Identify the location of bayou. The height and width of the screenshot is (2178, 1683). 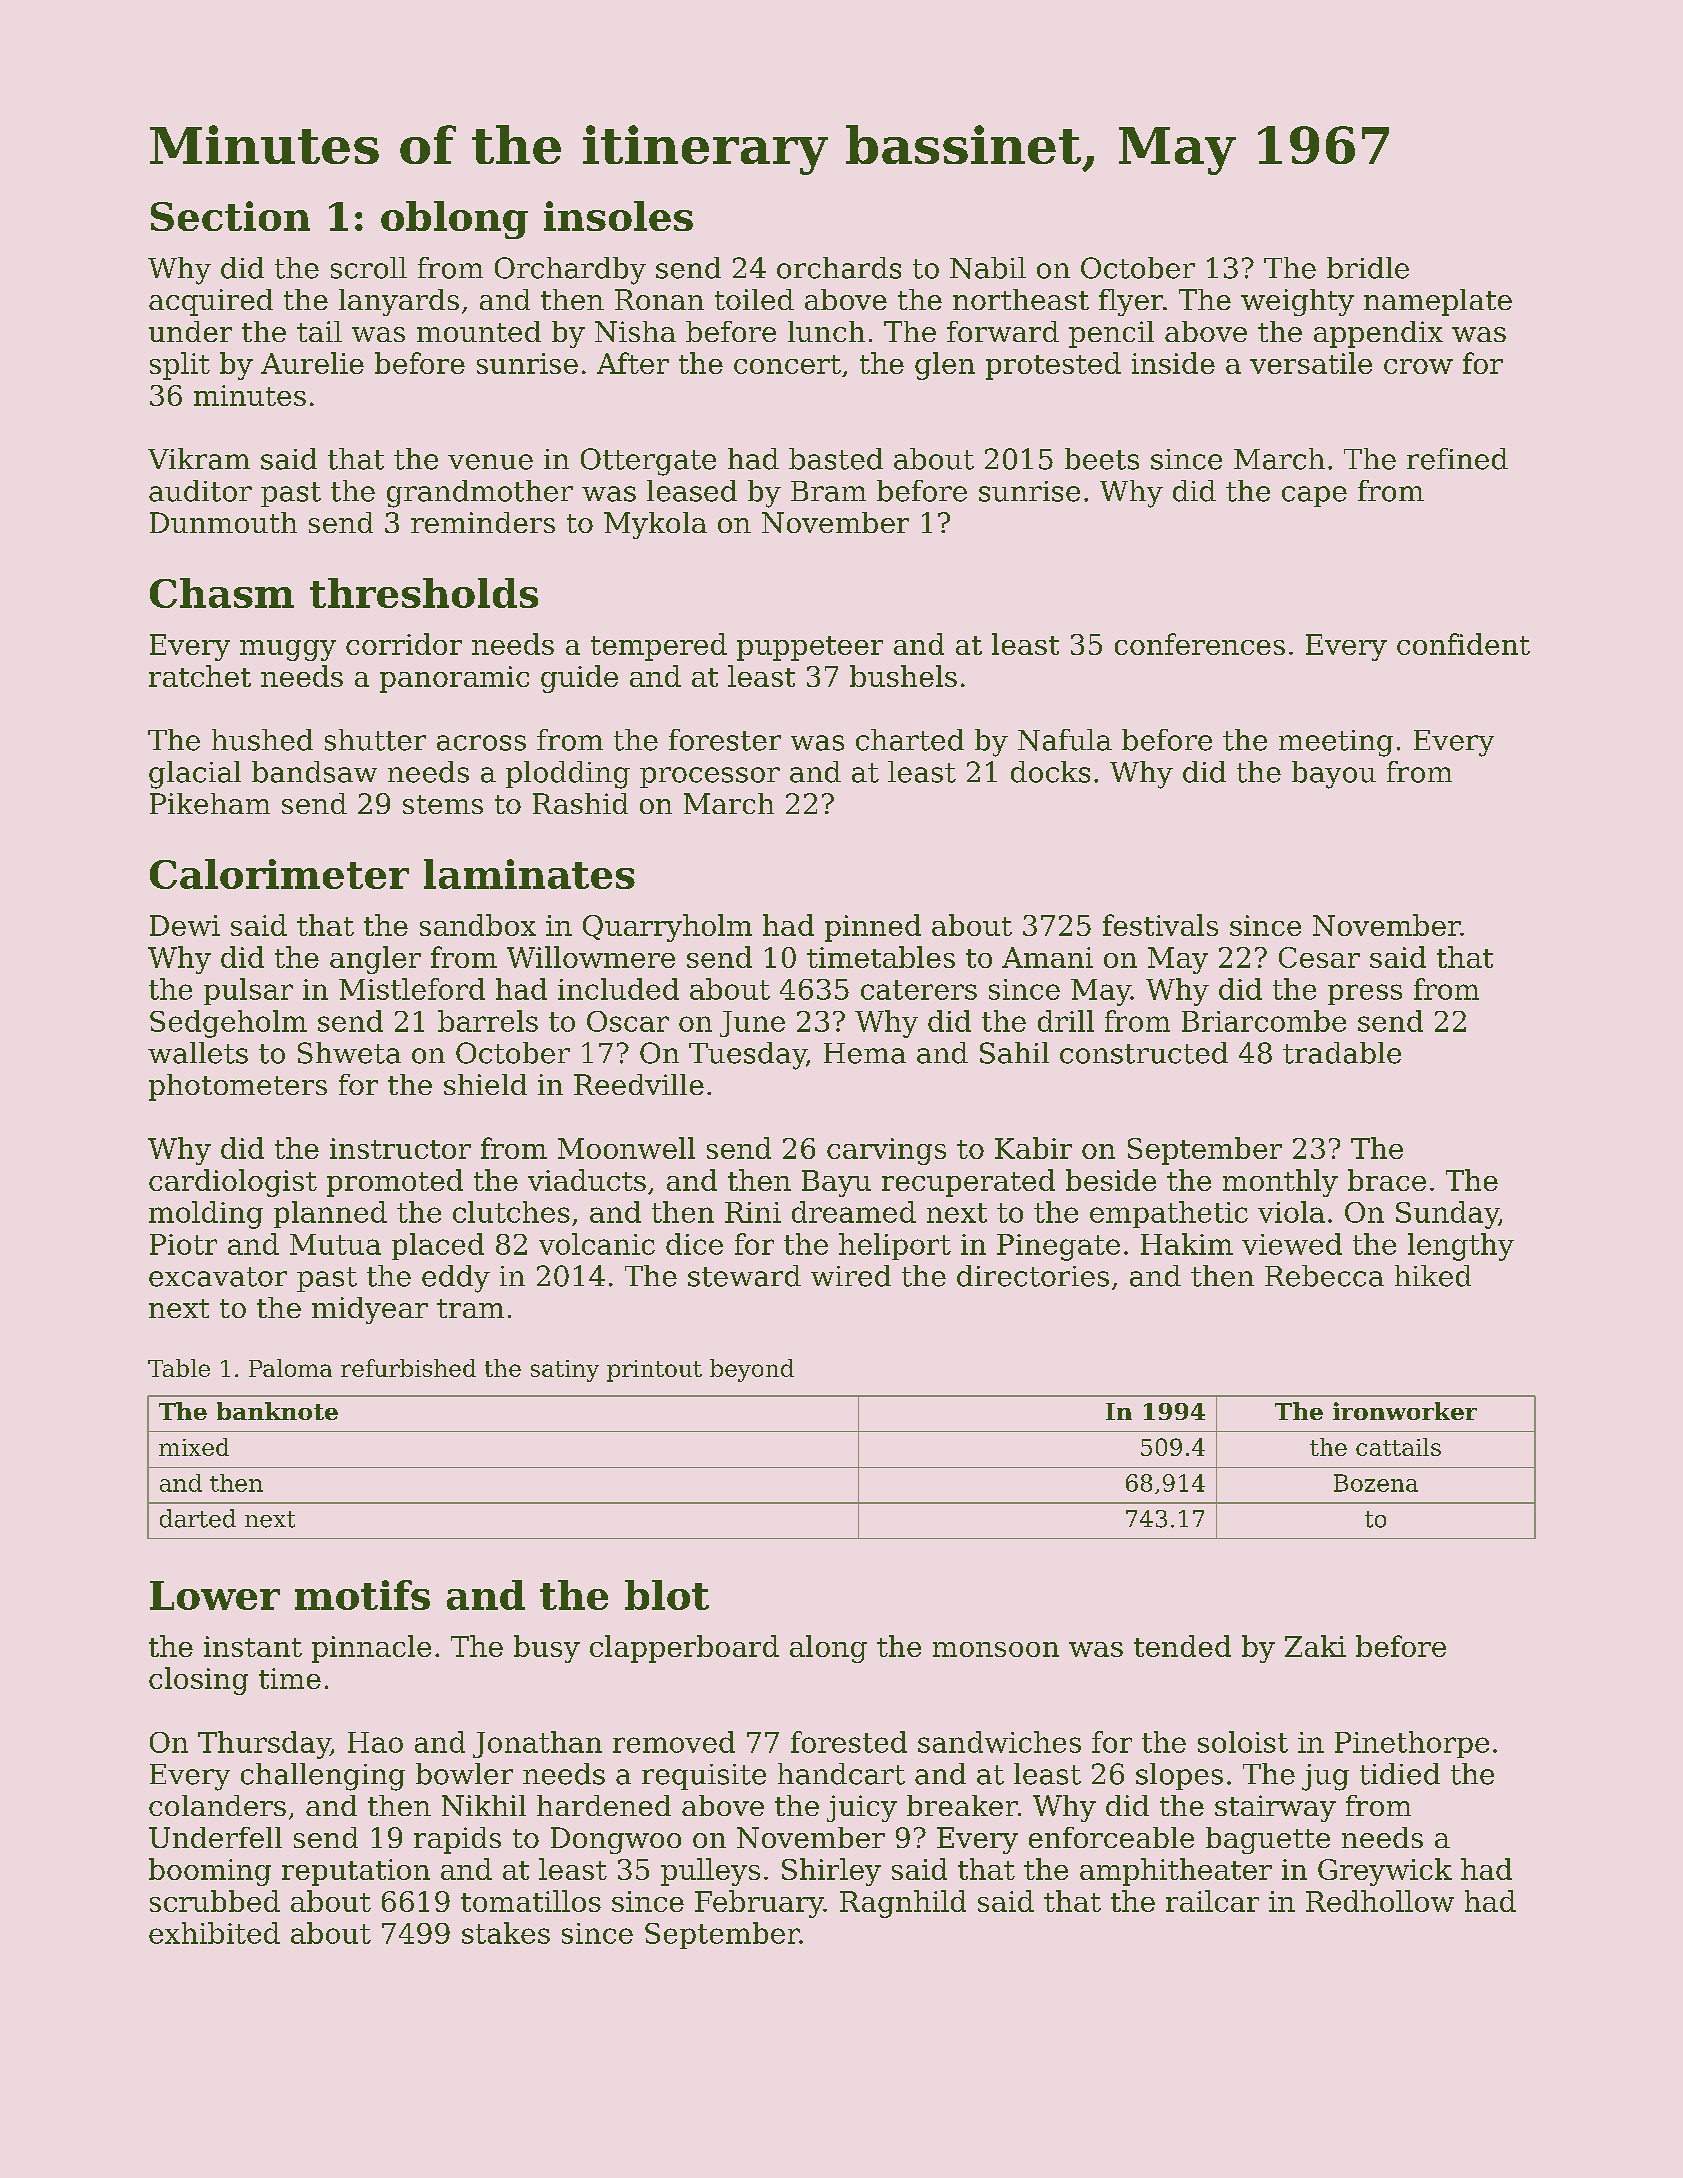
(1334, 775).
